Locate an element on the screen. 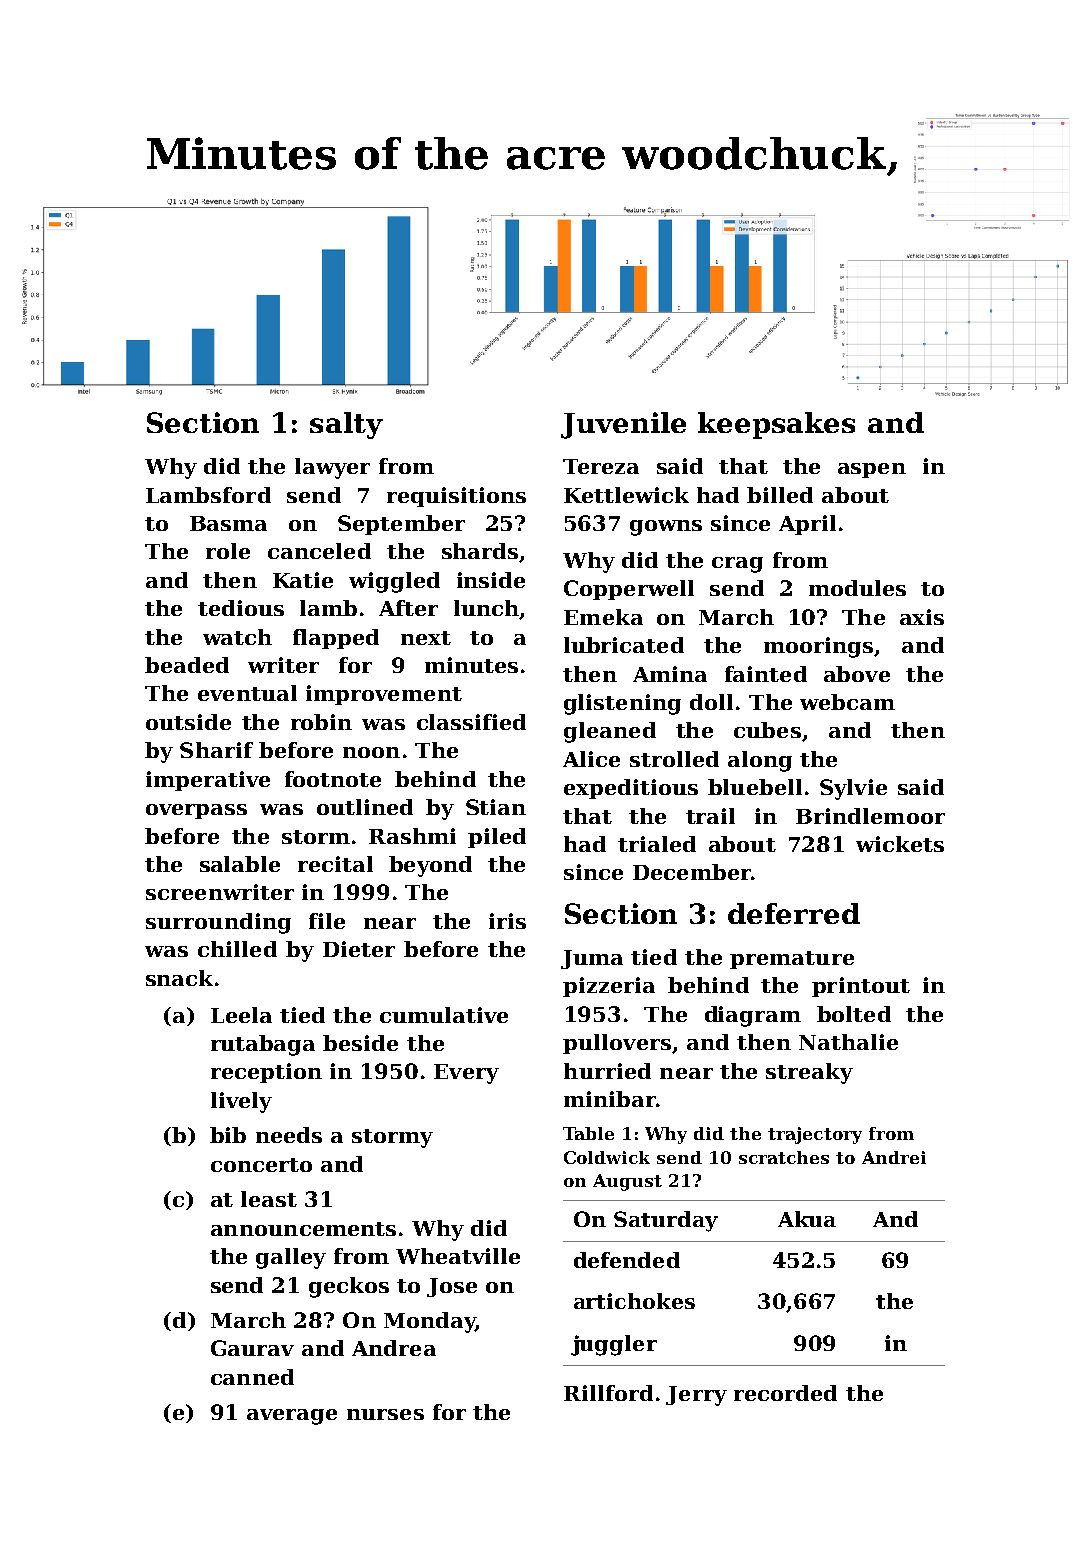 This screenshot has height=1541, width=1090. Juvenile is located at coordinates (623, 425).
